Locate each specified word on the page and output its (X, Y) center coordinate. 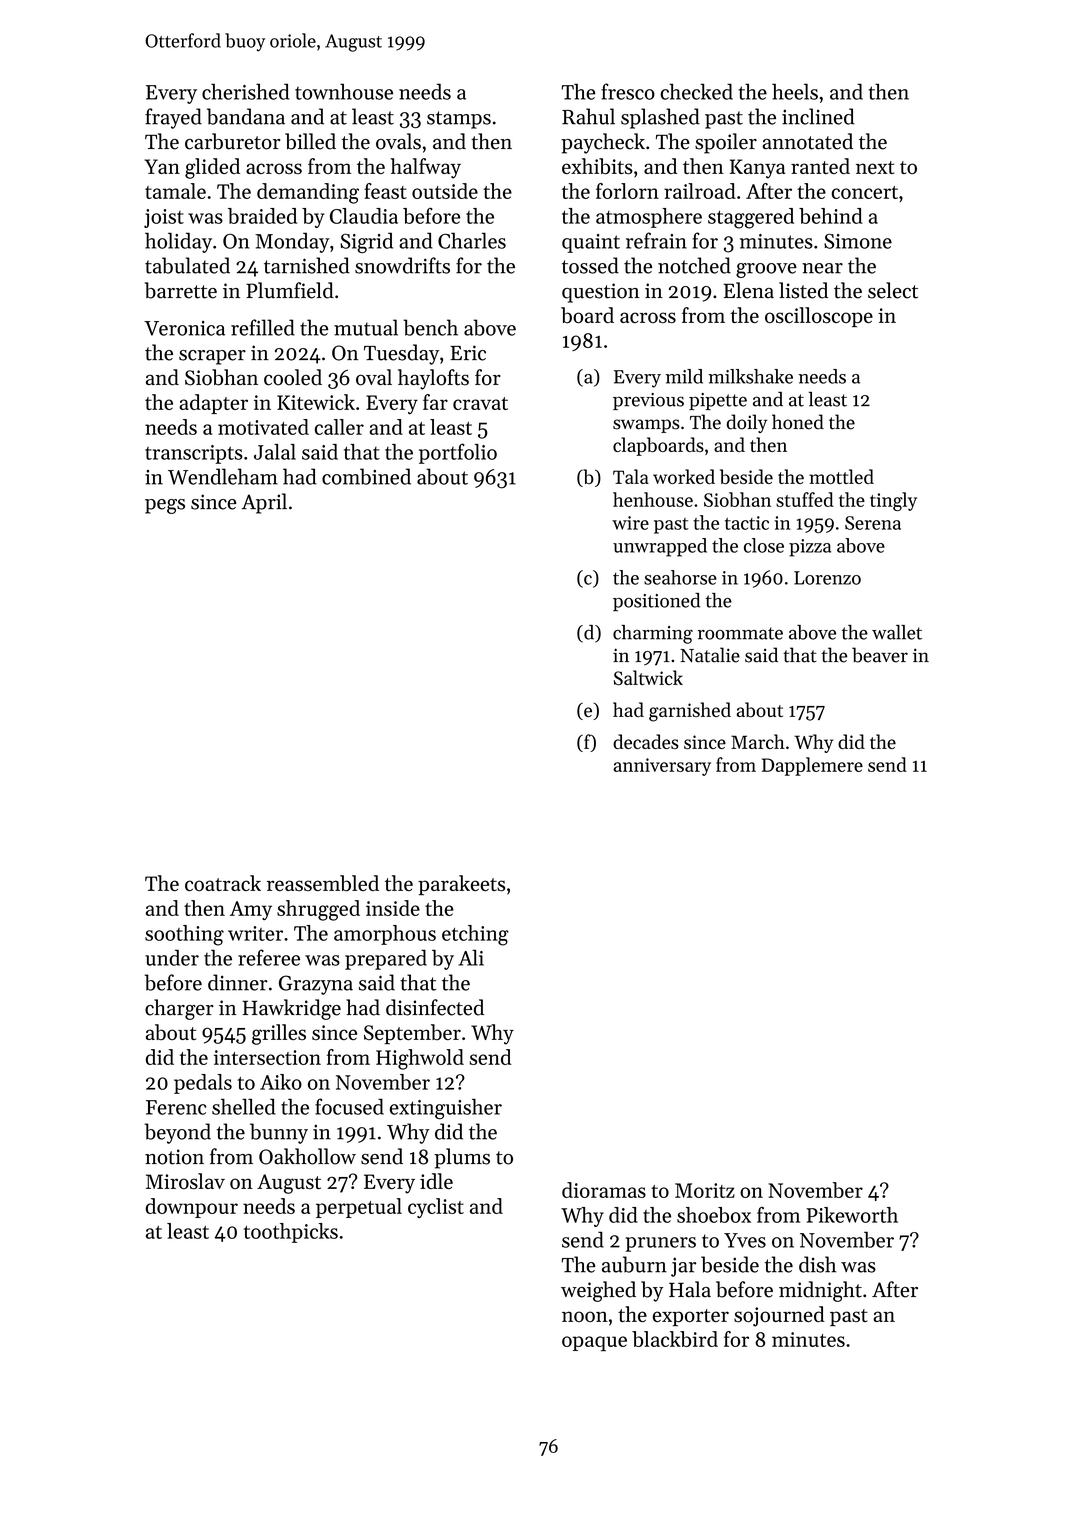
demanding (308, 193)
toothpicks (291, 1233)
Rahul (588, 116)
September (412, 1034)
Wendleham (223, 476)
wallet (897, 632)
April (264, 503)
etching (475, 935)
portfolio (458, 453)
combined (366, 476)
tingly (893, 501)
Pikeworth (852, 1215)
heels (795, 91)
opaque (594, 1343)
